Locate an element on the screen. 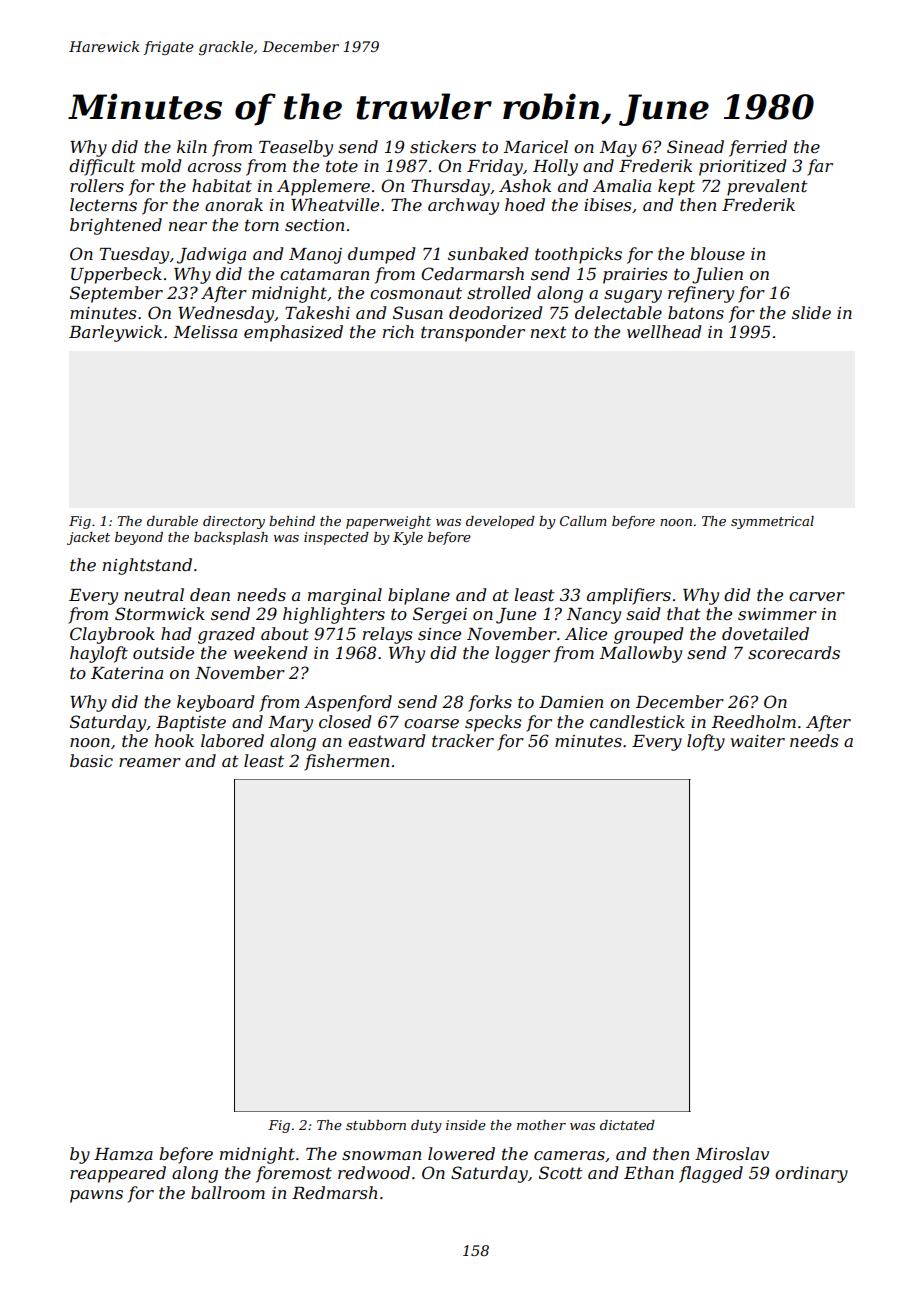  next is located at coordinates (549, 332).
